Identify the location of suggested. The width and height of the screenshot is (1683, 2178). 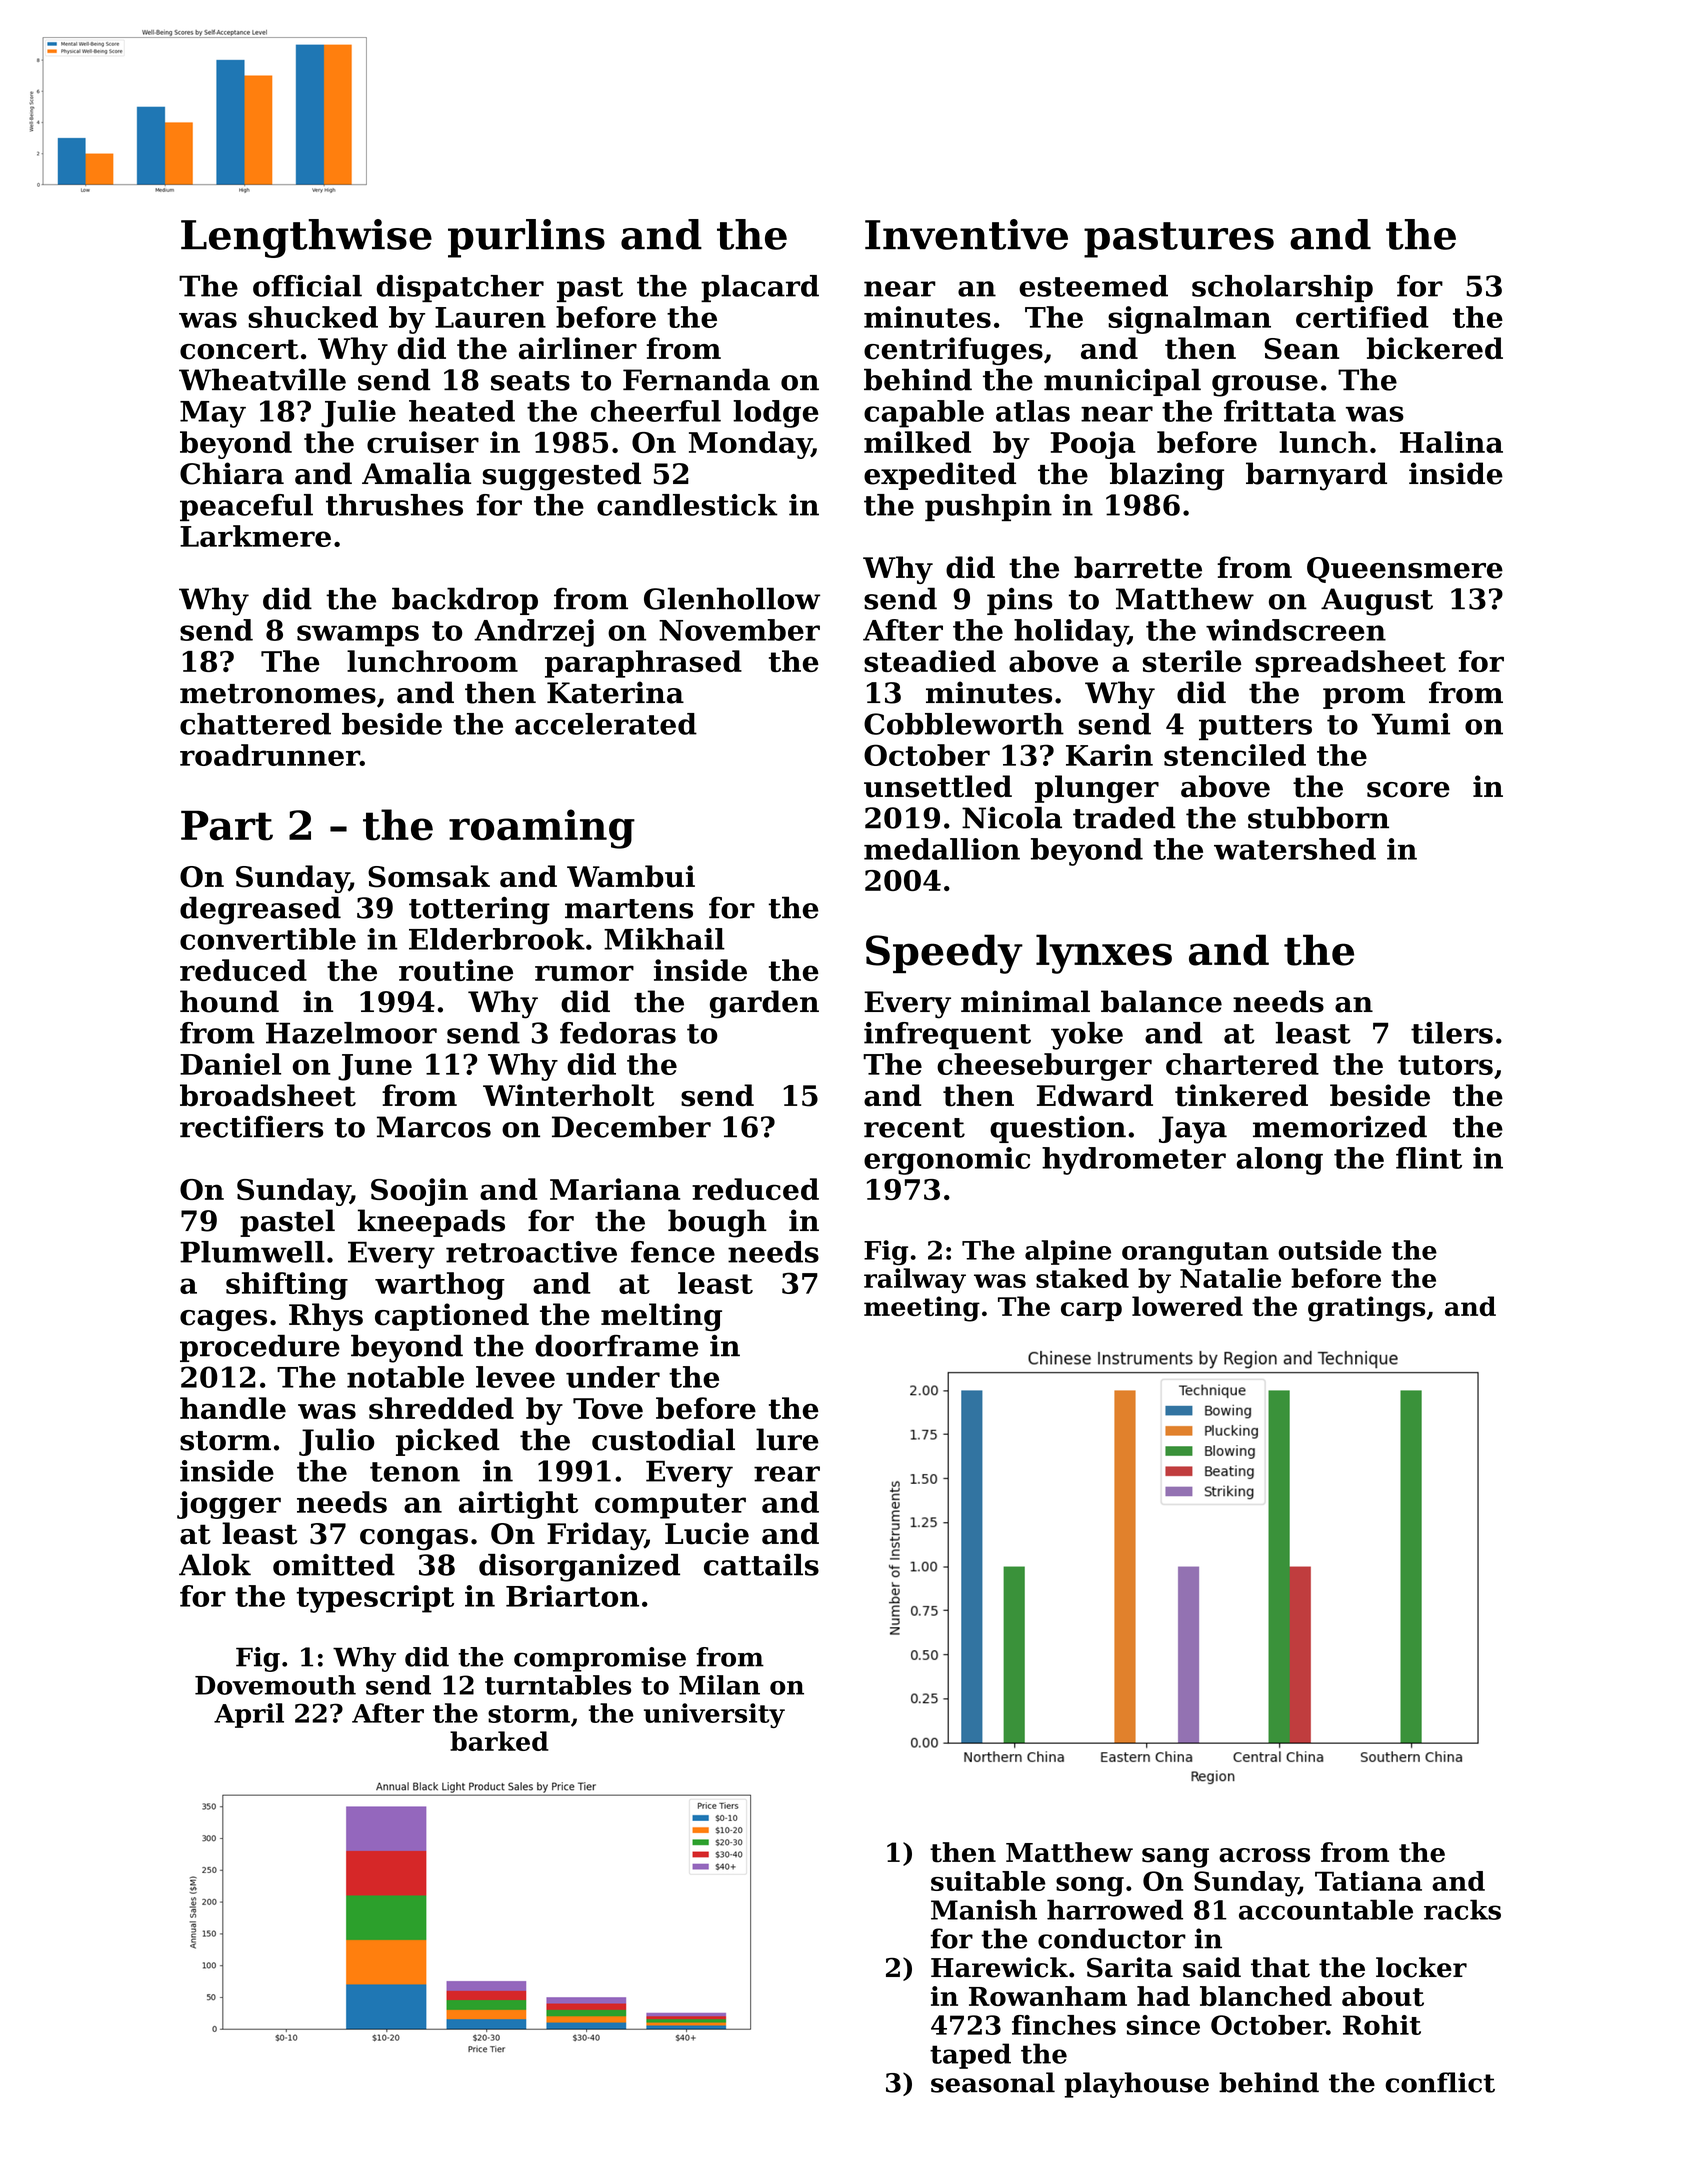
(562, 476).
